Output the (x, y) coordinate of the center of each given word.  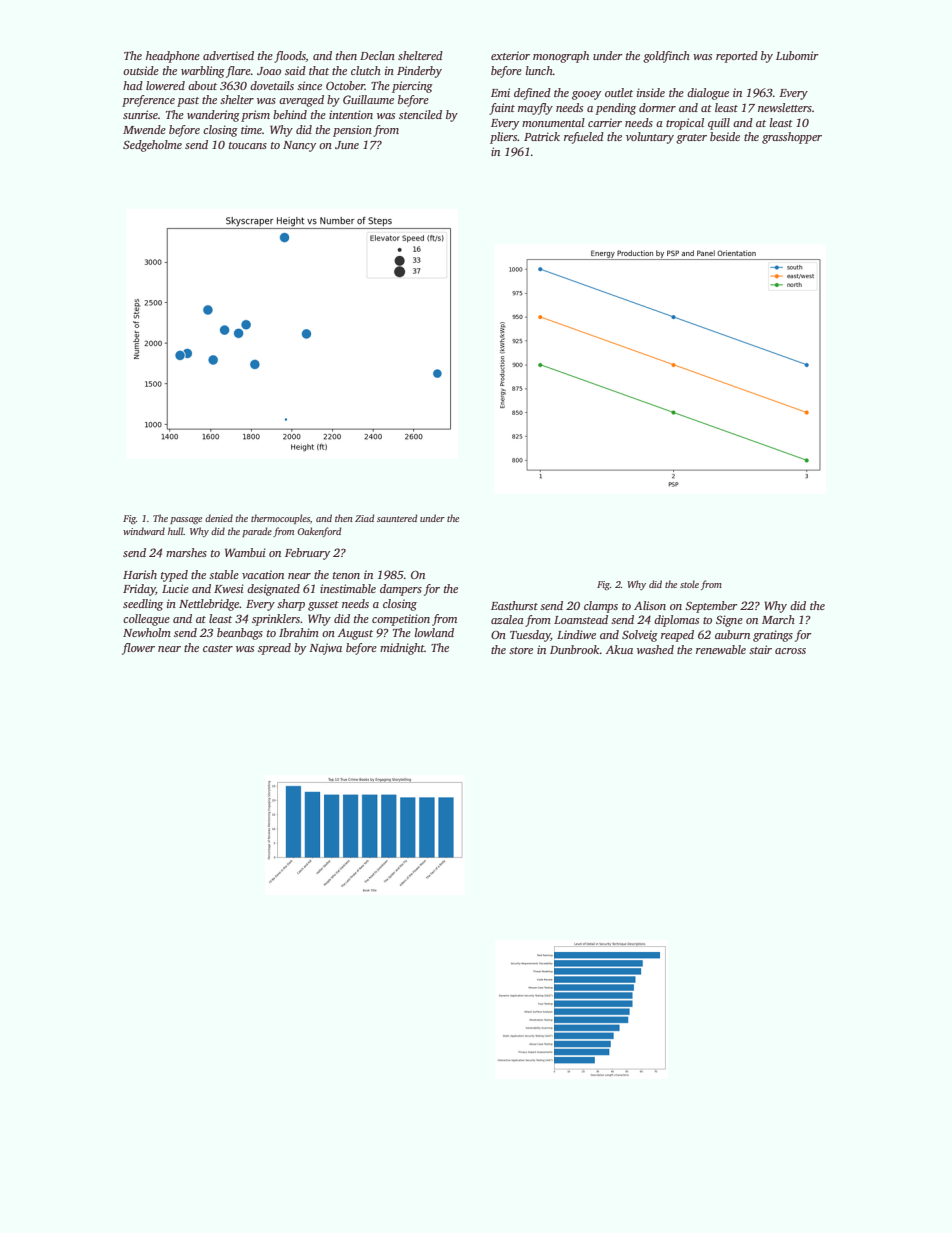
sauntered (397, 518)
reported (737, 57)
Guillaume (368, 99)
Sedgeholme (152, 146)
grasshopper (792, 138)
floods (290, 57)
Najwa (325, 649)
